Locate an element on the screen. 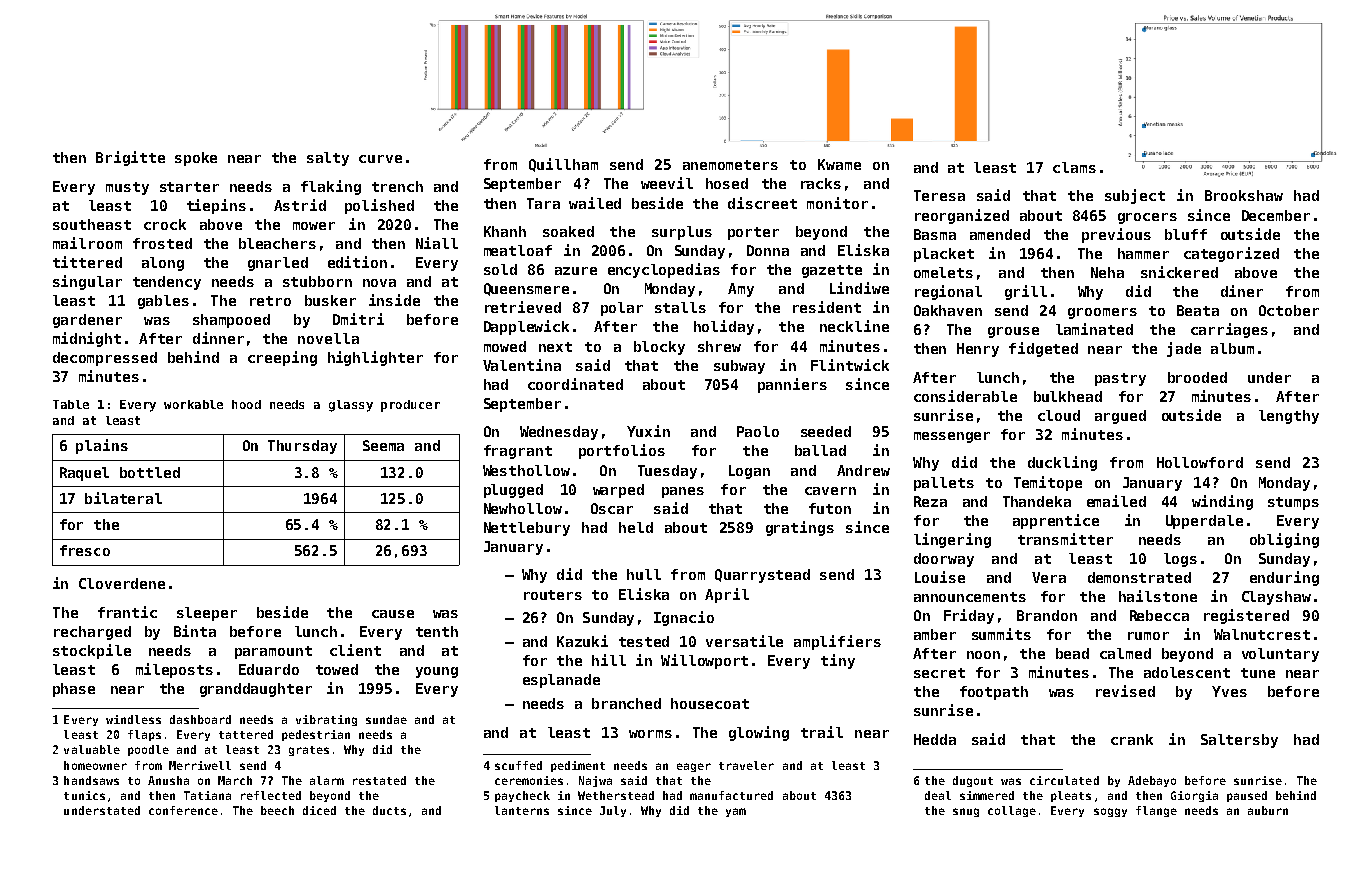  Dapplewick is located at coordinates (526, 327).
